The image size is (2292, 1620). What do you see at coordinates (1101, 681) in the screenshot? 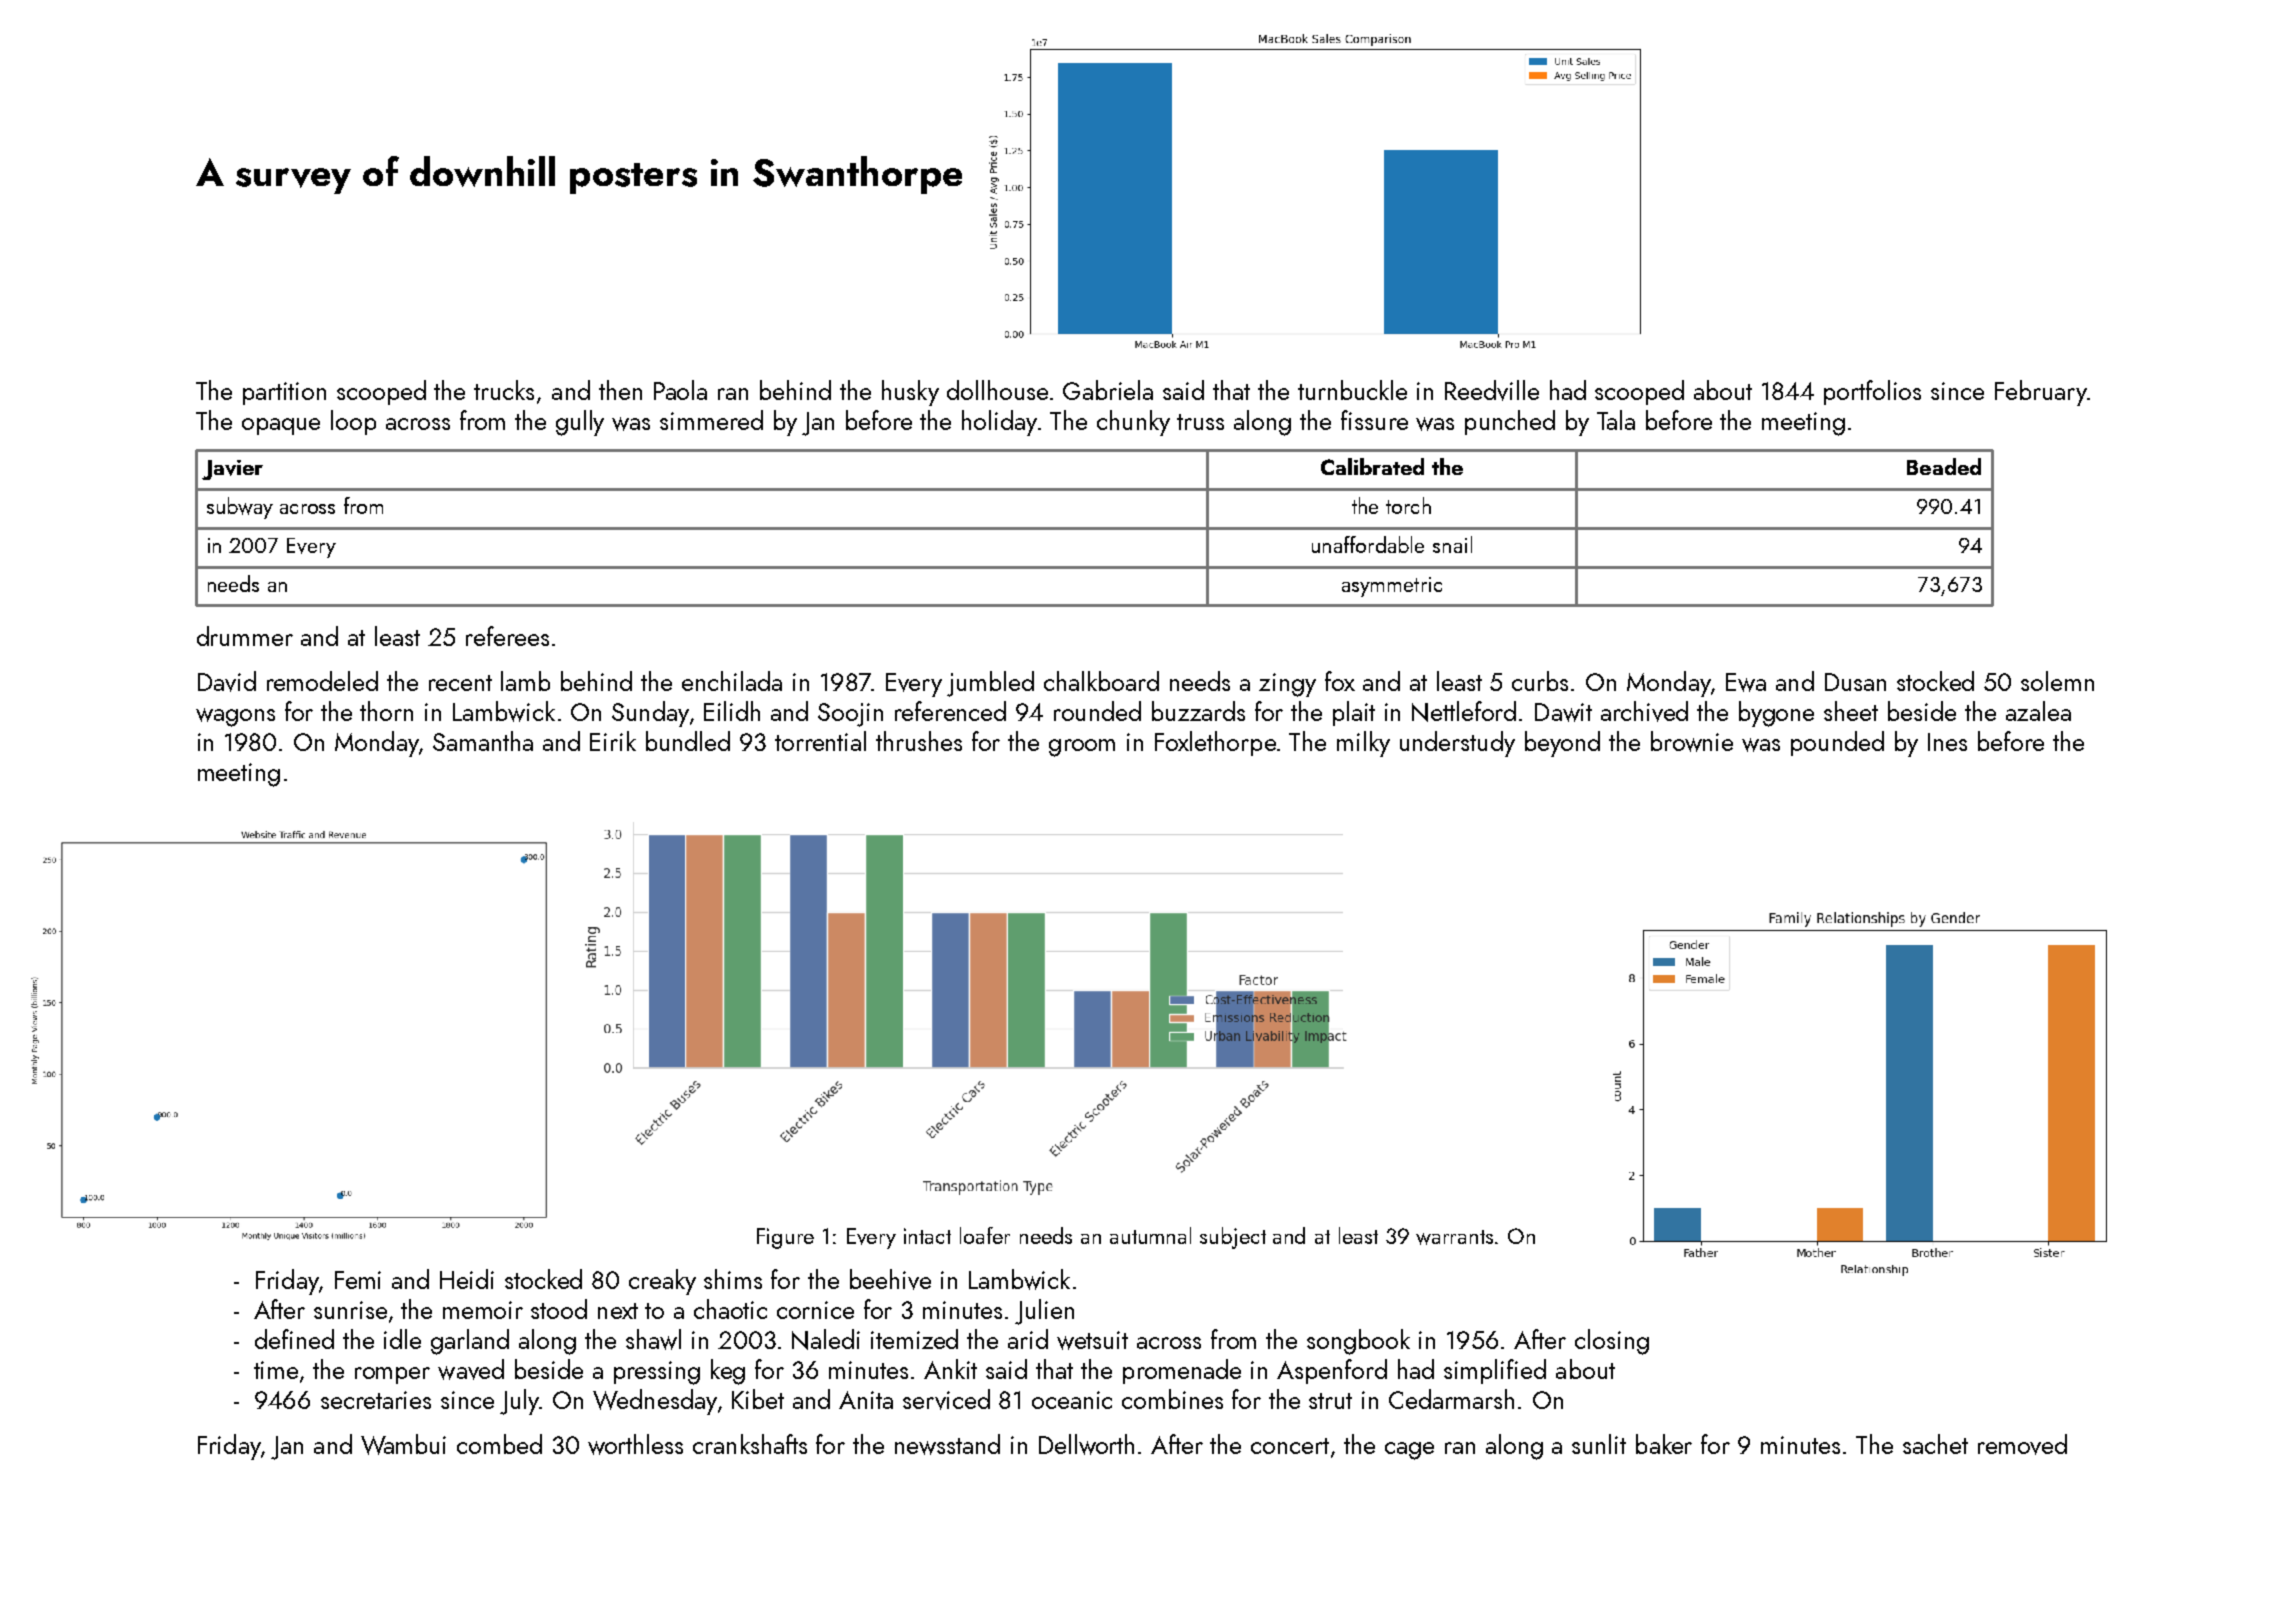
I see `chalkboard` at bounding box center [1101, 681].
